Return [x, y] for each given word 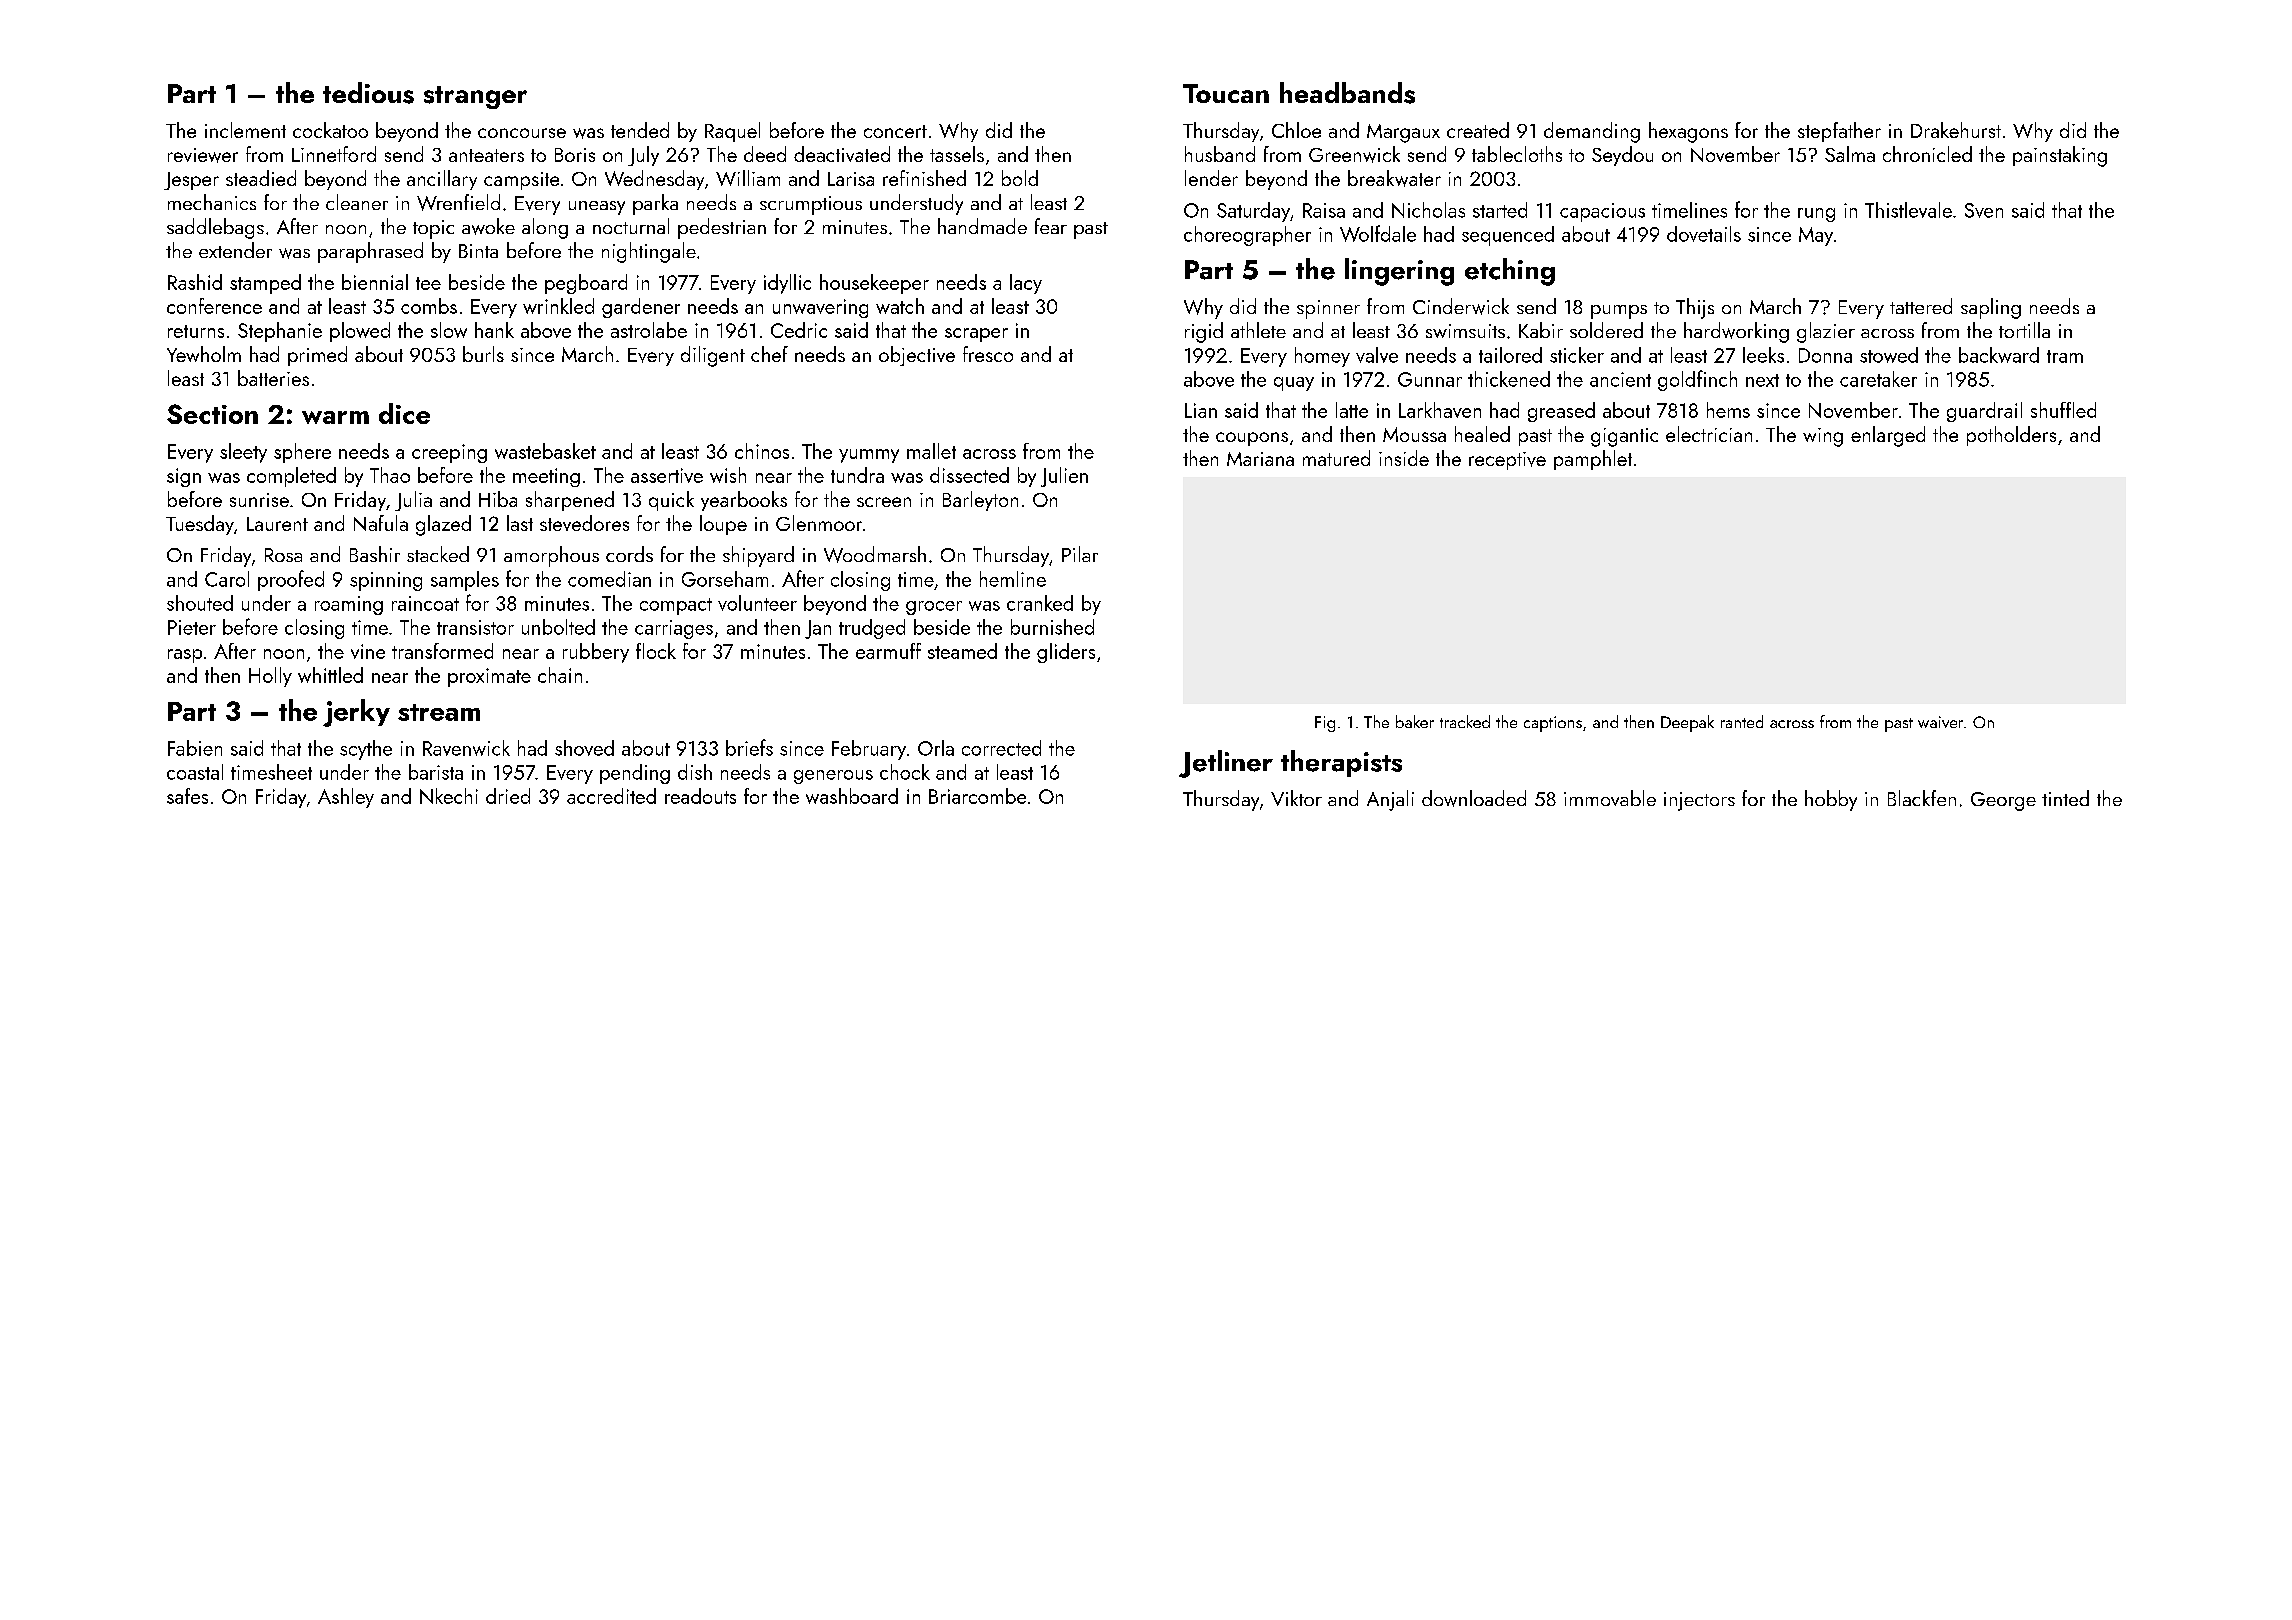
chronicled [1927, 154]
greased [1561, 412]
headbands [1347, 93]
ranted [1742, 721]
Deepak [1687, 723]
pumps [1619, 312]
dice [404, 413]
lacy [1026, 284]
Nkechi [449, 796]
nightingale [649, 252]
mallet [931, 451]
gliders [1066, 653]
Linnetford [334, 154]
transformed [442, 651]
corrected [1001, 748]
